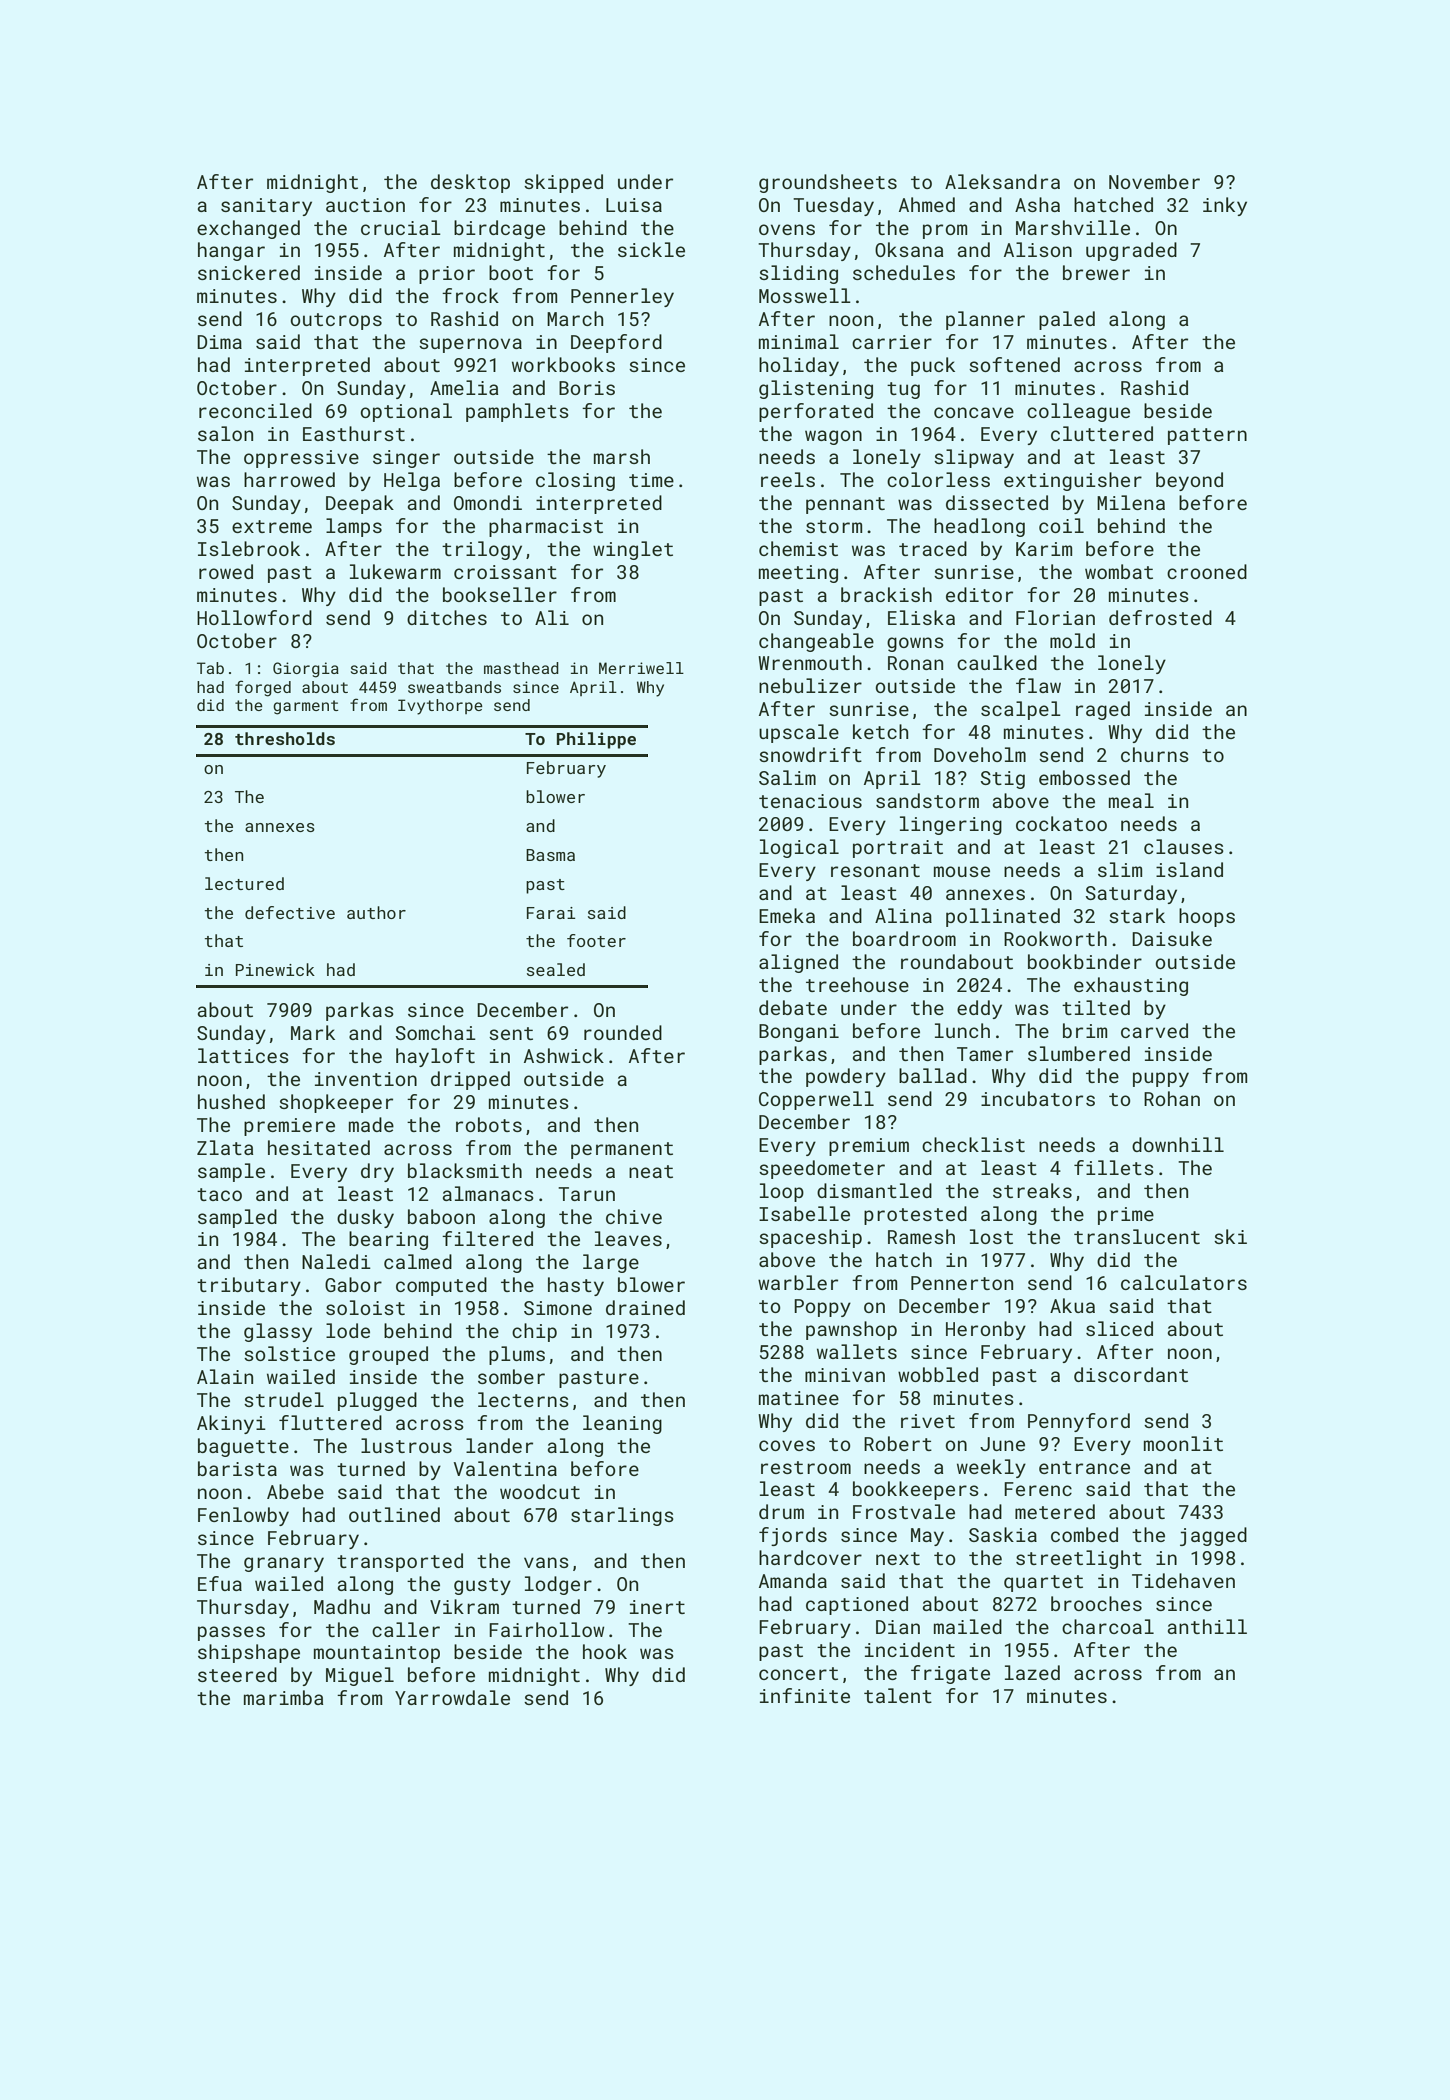 The width and height of the document is (1450, 2100). Describe the element at coordinates (219, 342) in the document. I see `Dima` at that location.
